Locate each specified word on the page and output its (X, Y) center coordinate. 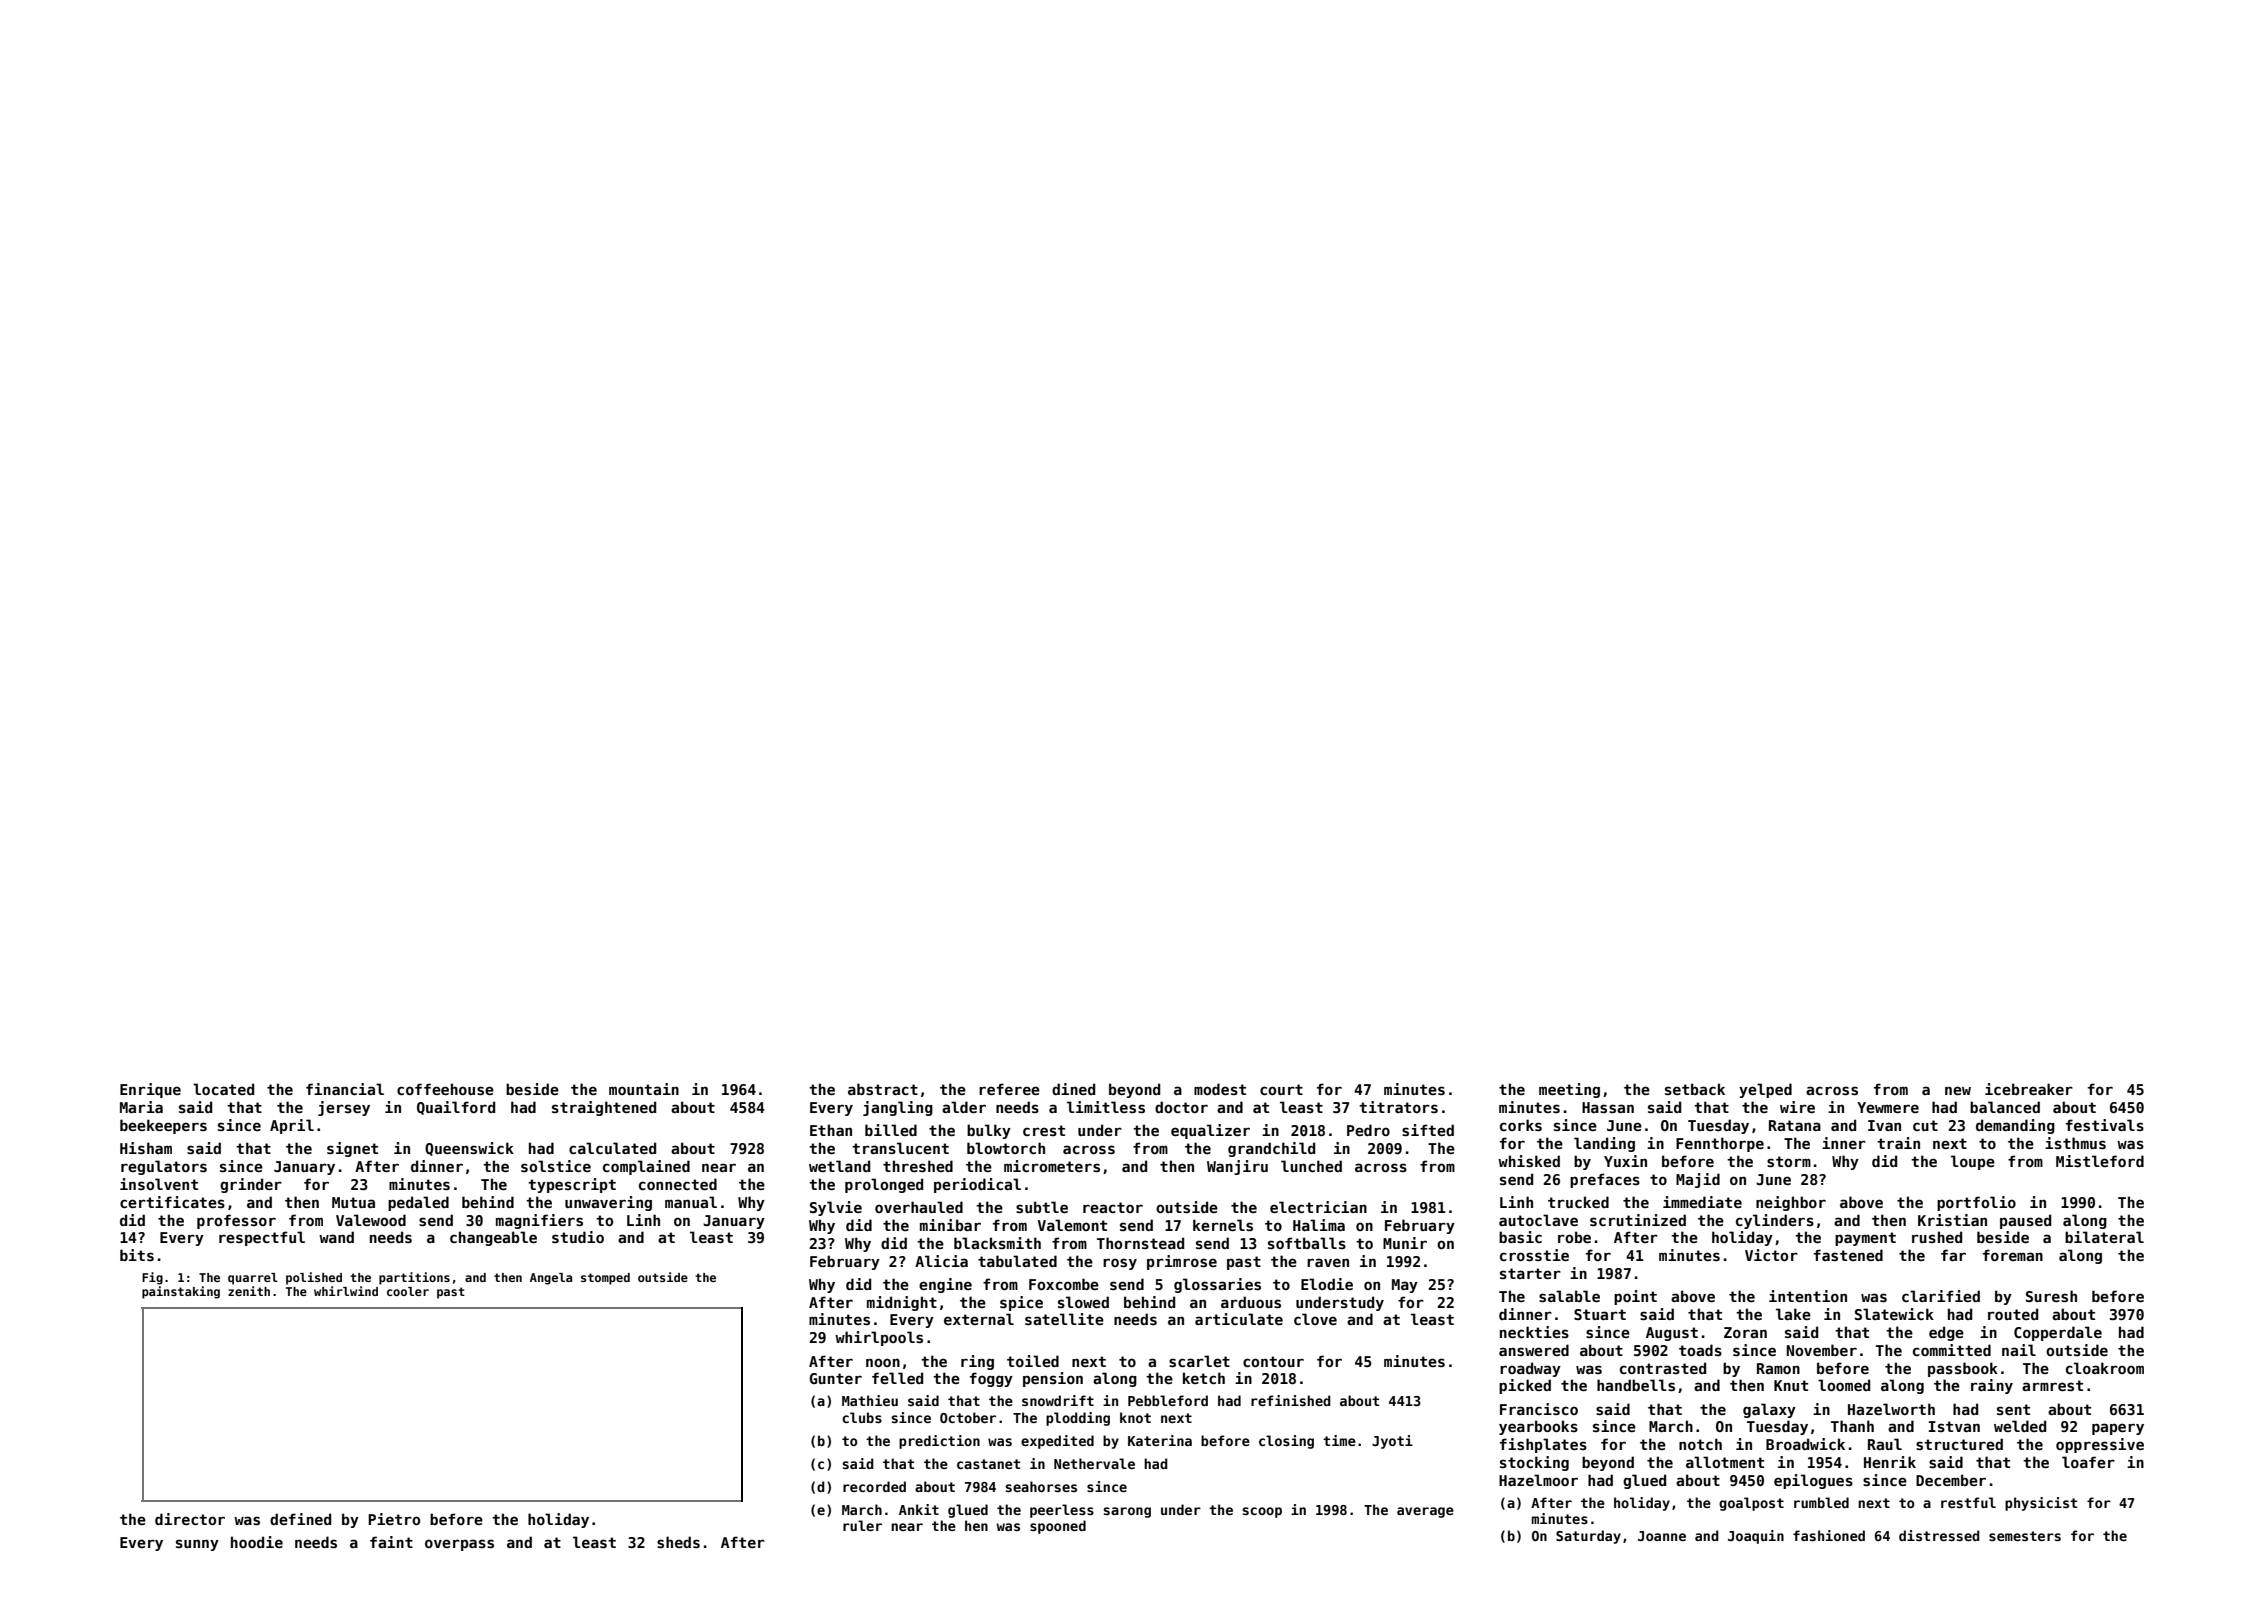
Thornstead (1140, 1243)
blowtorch (1006, 1148)
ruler (862, 1525)
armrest (2052, 1385)
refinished (1291, 1400)
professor (236, 1221)
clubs (862, 1417)
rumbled (1821, 1502)
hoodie (257, 1542)
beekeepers (163, 1126)
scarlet (1199, 1361)
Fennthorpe (1720, 1144)
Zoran (1745, 1332)
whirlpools (879, 1338)
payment (1865, 1239)
